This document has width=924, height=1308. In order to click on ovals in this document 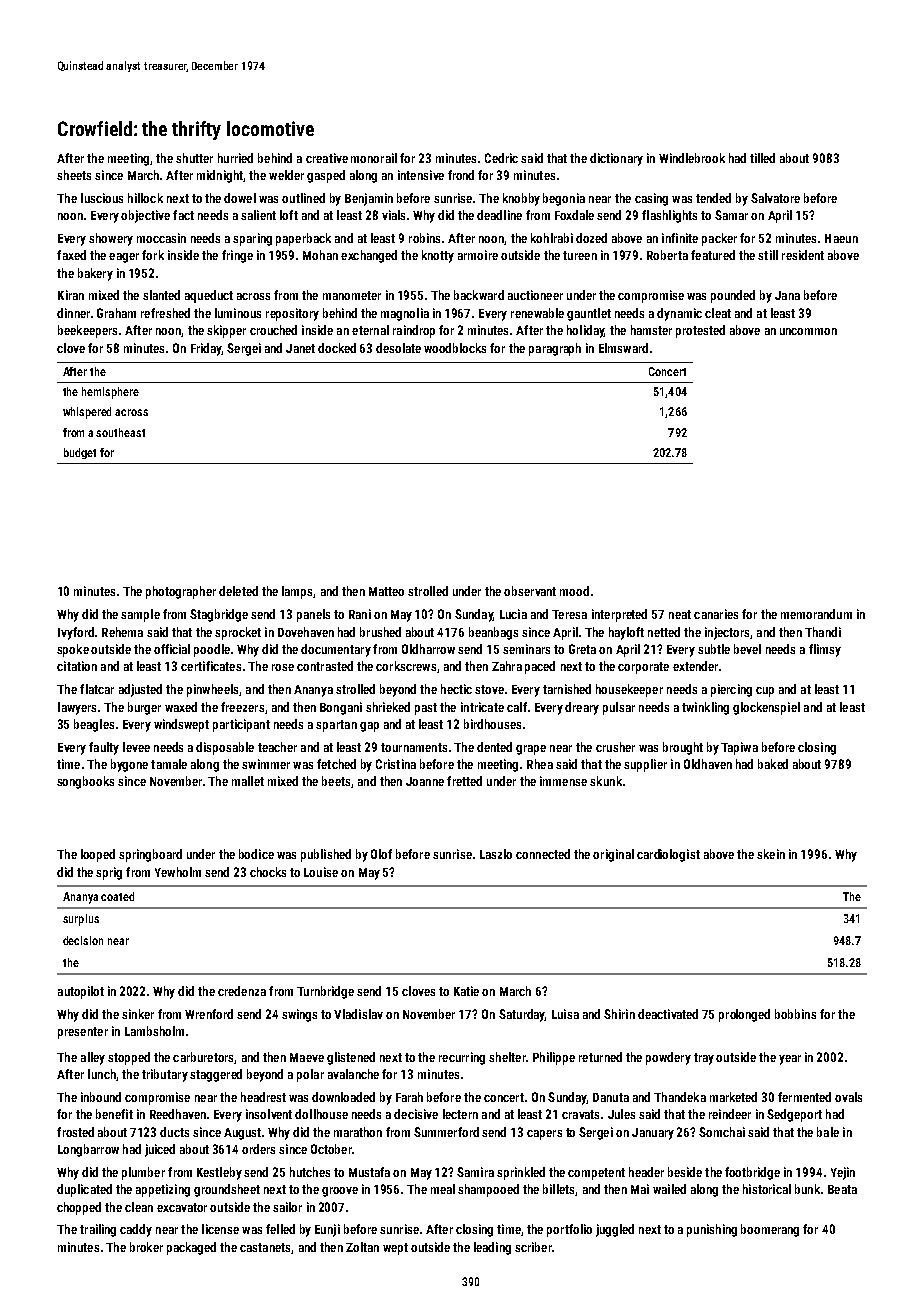, I will do `click(848, 1097)`.
